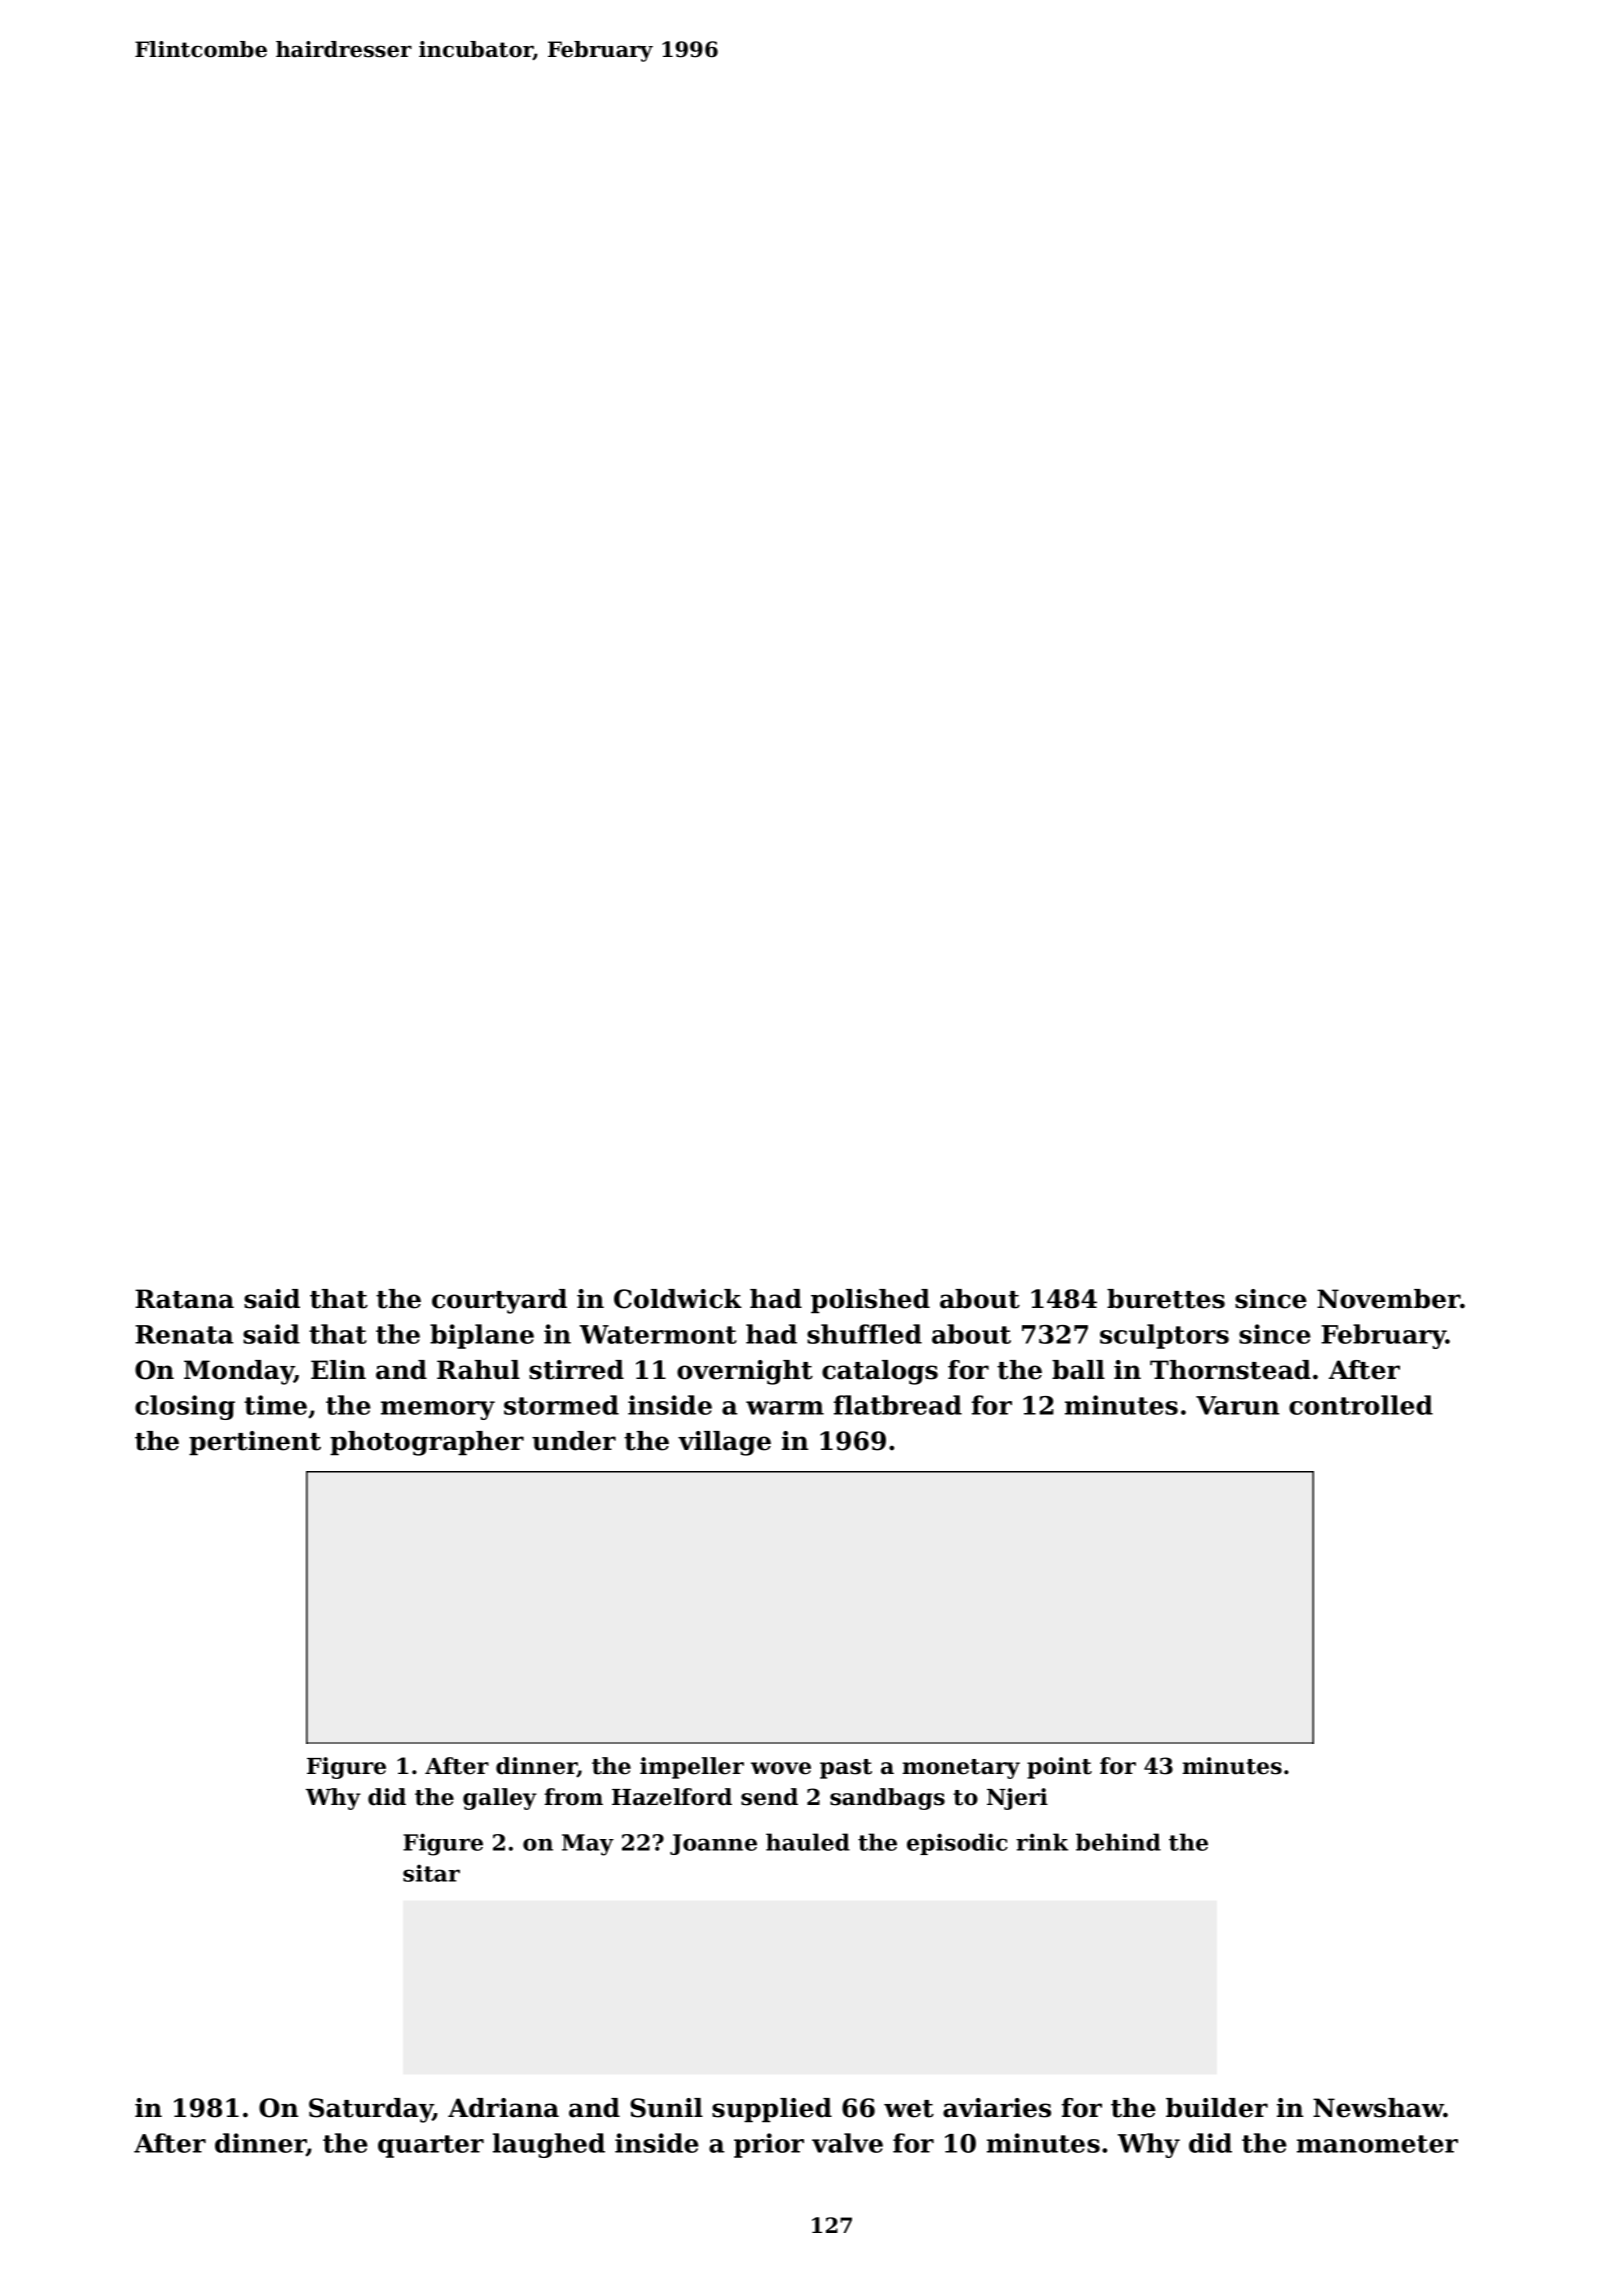 This screenshot has width=1620, height=2292. What do you see at coordinates (371, 2110) in the screenshot?
I see `Saturday` at bounding box center [371, 2110].
